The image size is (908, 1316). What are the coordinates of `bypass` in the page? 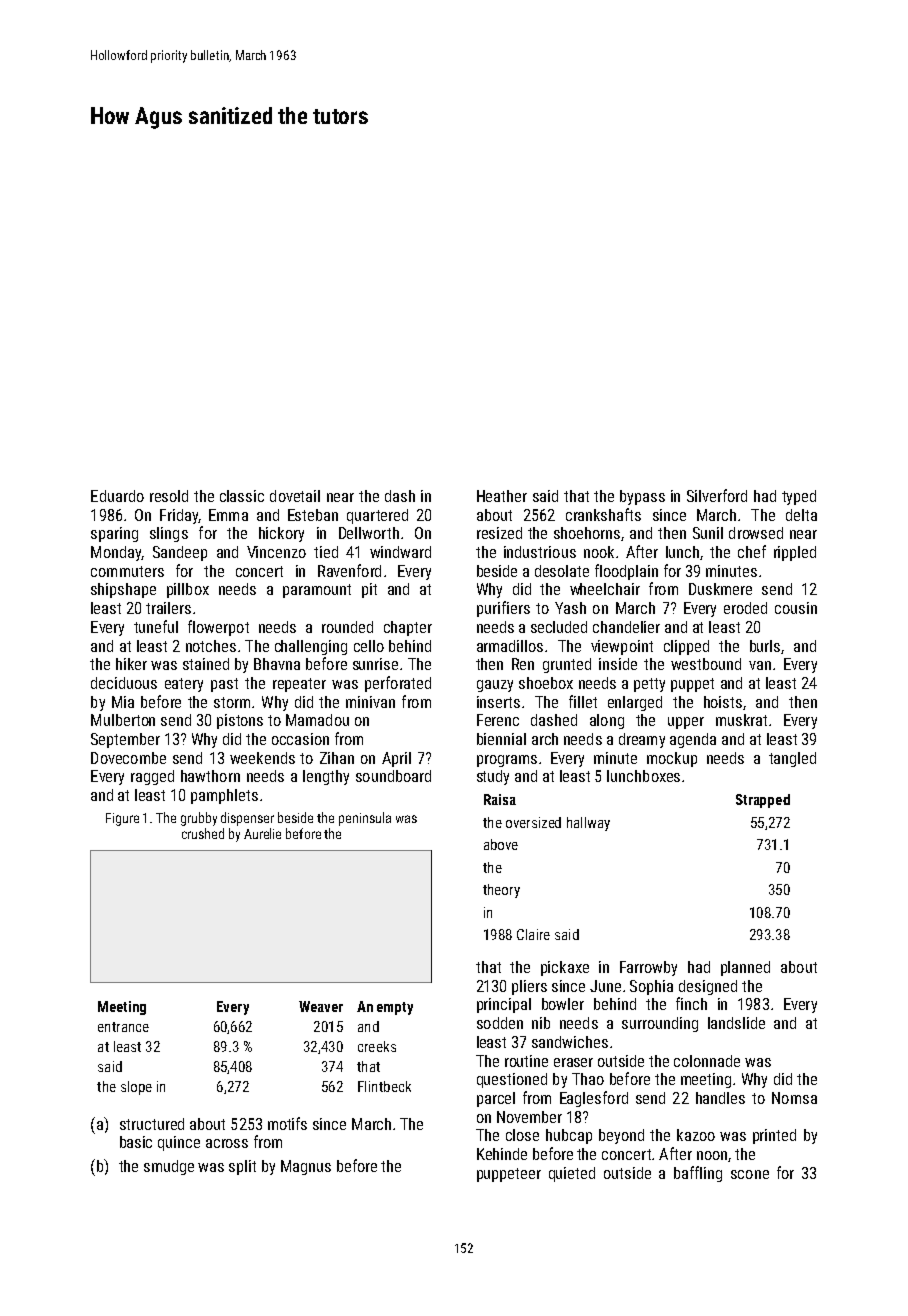 It's located at (642, 497).
